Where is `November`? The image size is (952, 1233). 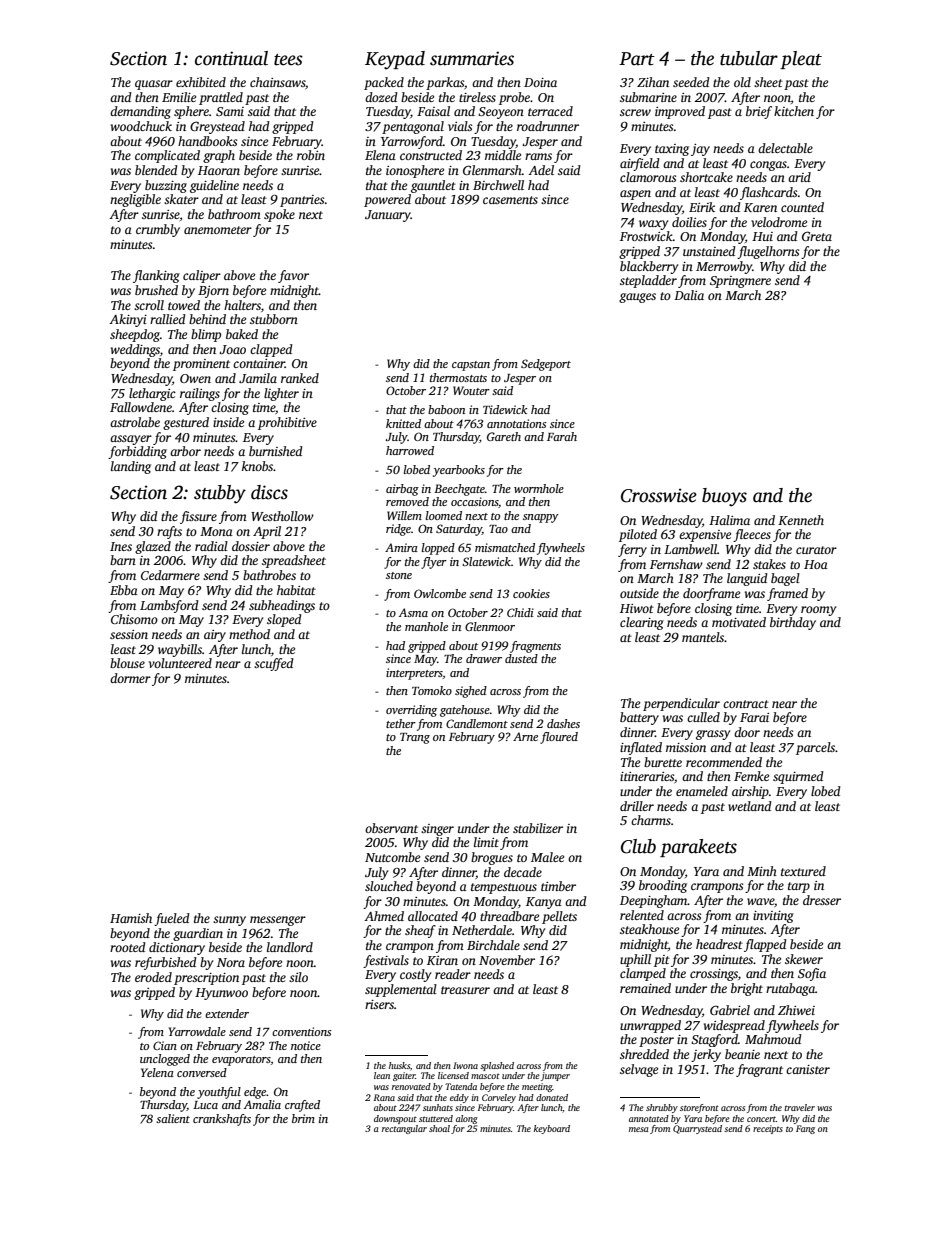
November is located at coordinates (507, 960).
